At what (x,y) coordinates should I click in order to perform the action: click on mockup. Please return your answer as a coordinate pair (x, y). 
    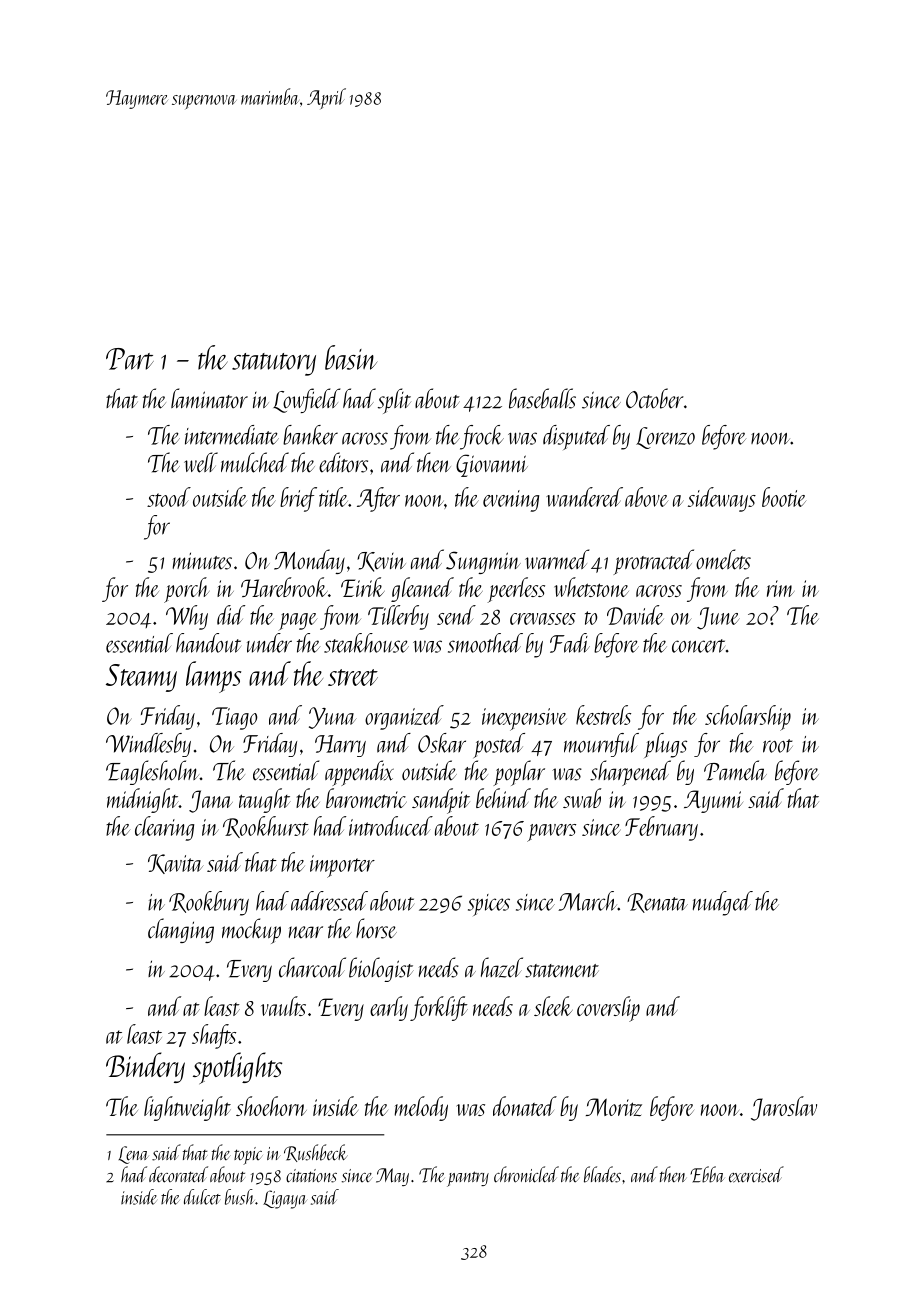
    Looking at the image, I should click on (251, 931).
